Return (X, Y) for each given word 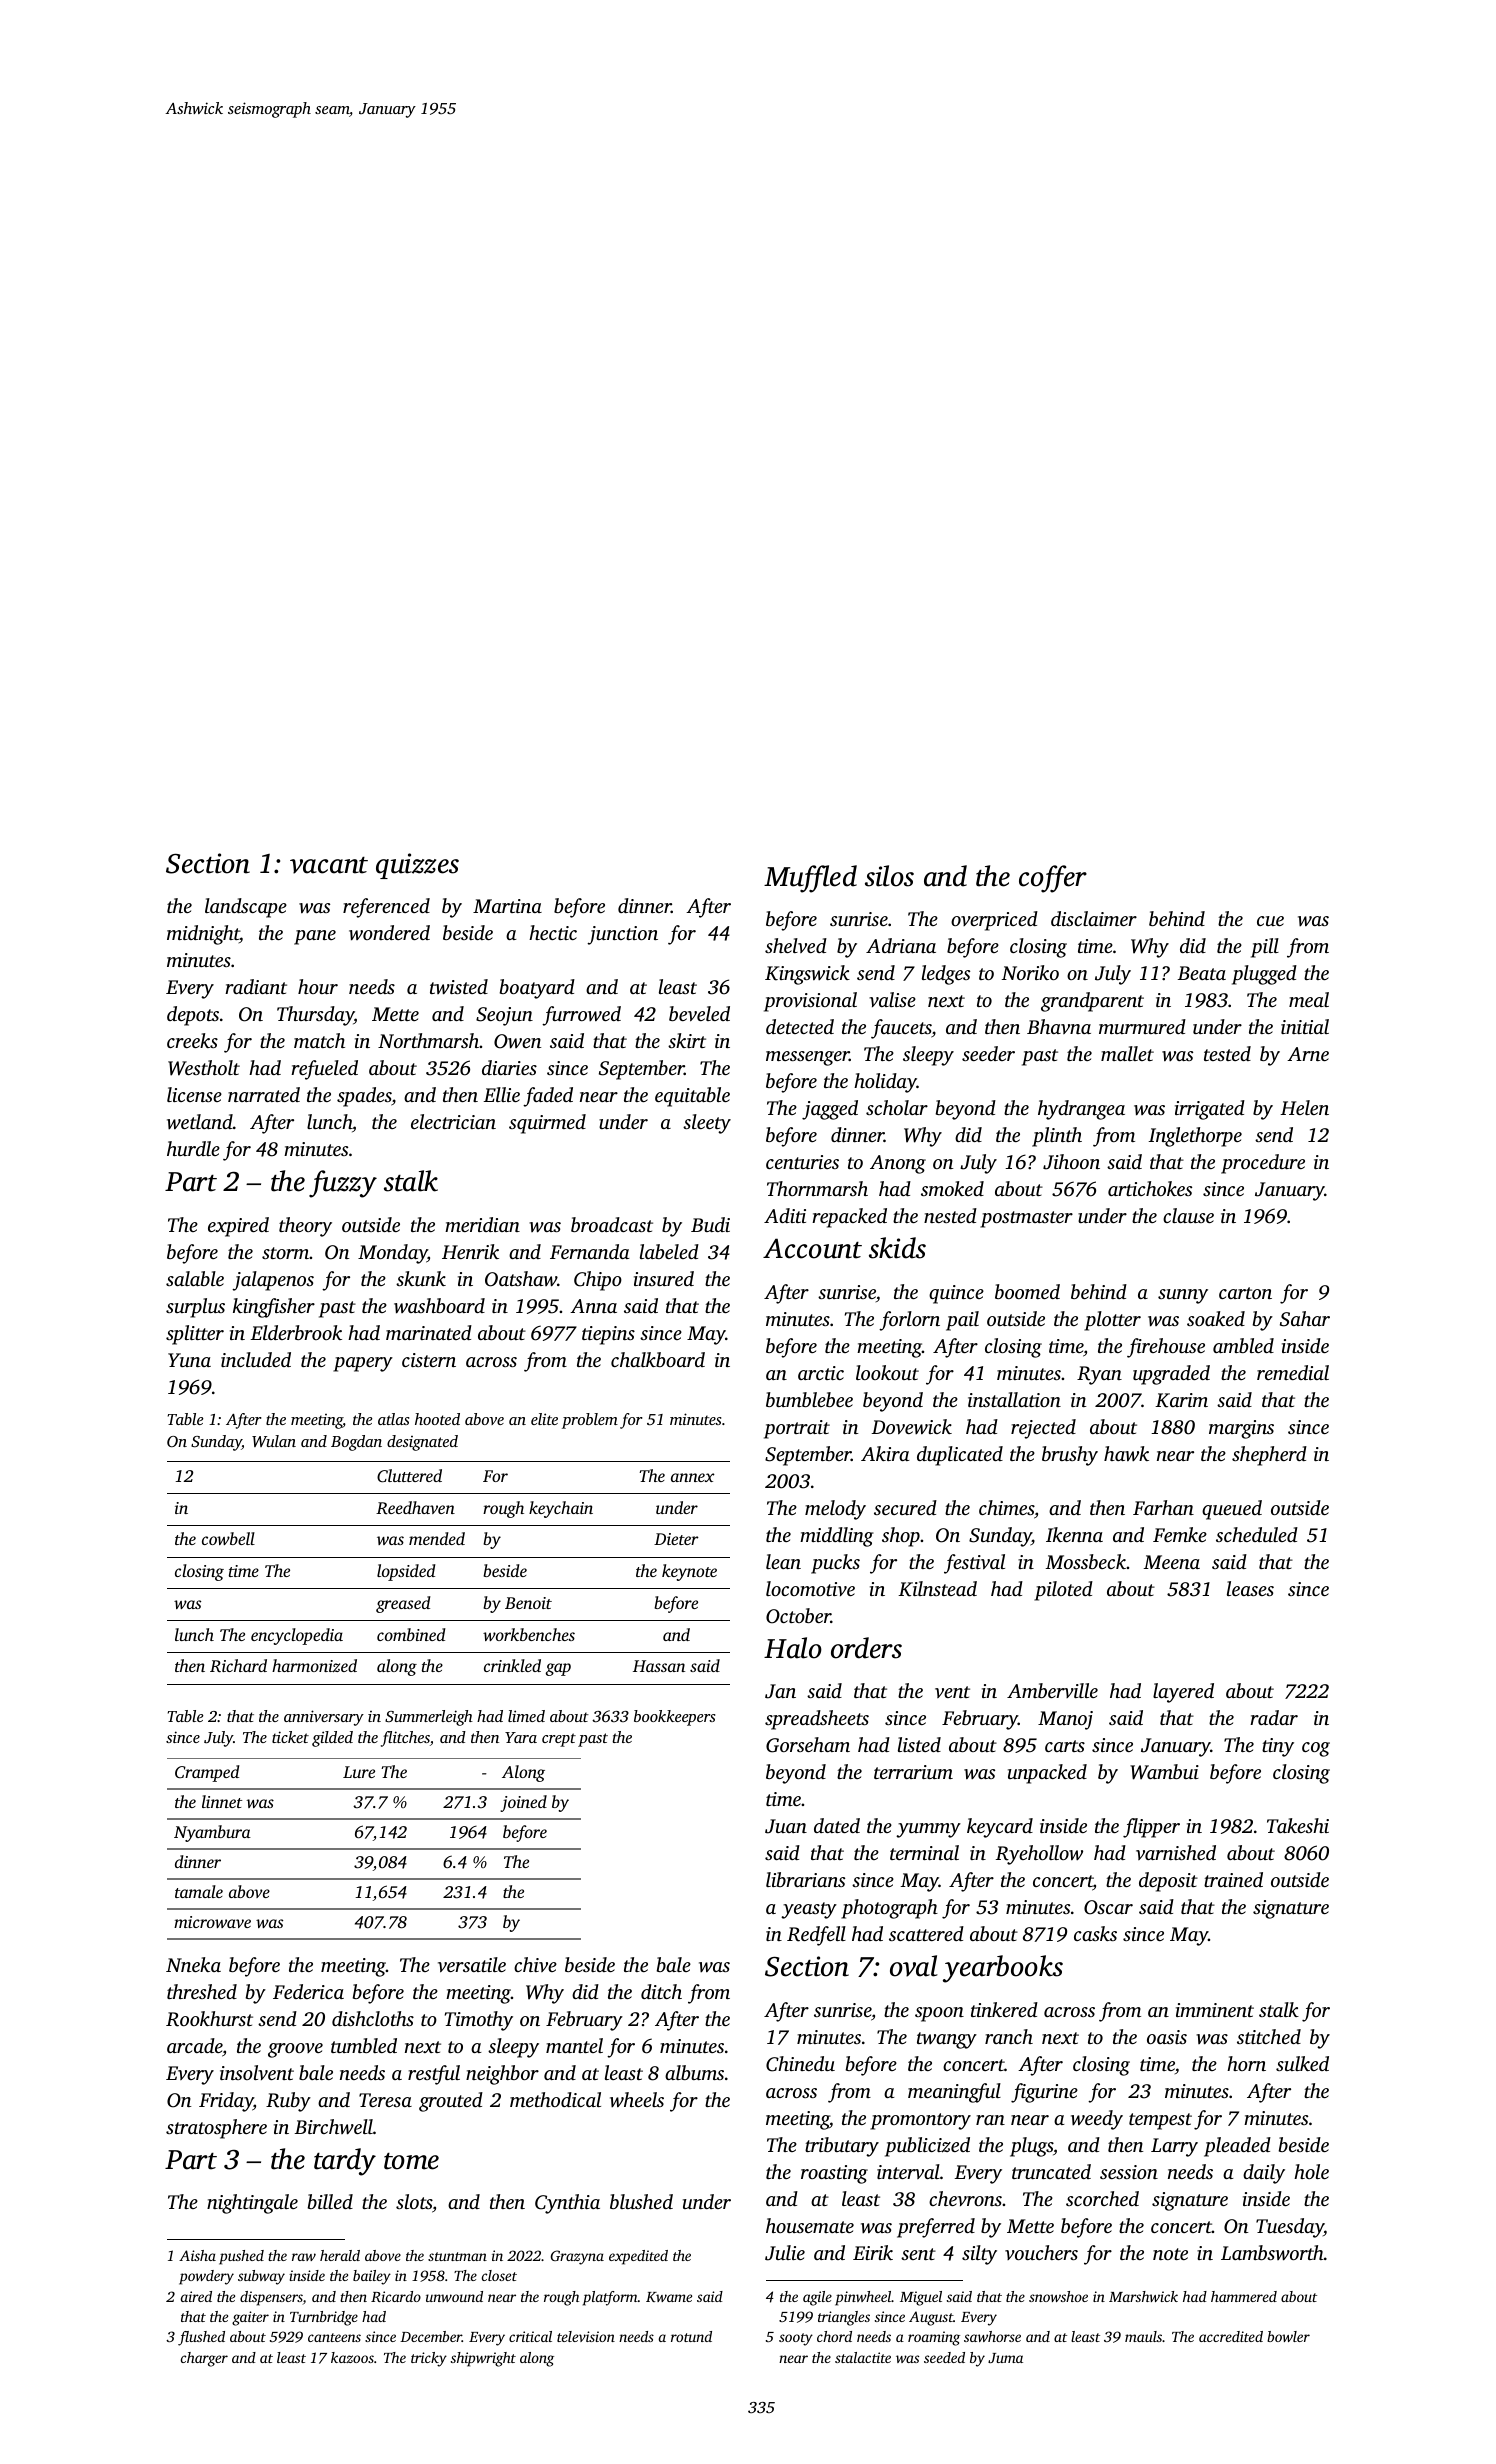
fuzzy (343, 1184)
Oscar (1108, 1907)
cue (1270, 921)
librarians (805, 1879)
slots (414, 2201)
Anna (593, 1306)
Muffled (810, 879)
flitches (405, 1739)
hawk (1126, 1453)
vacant (329, 865)
